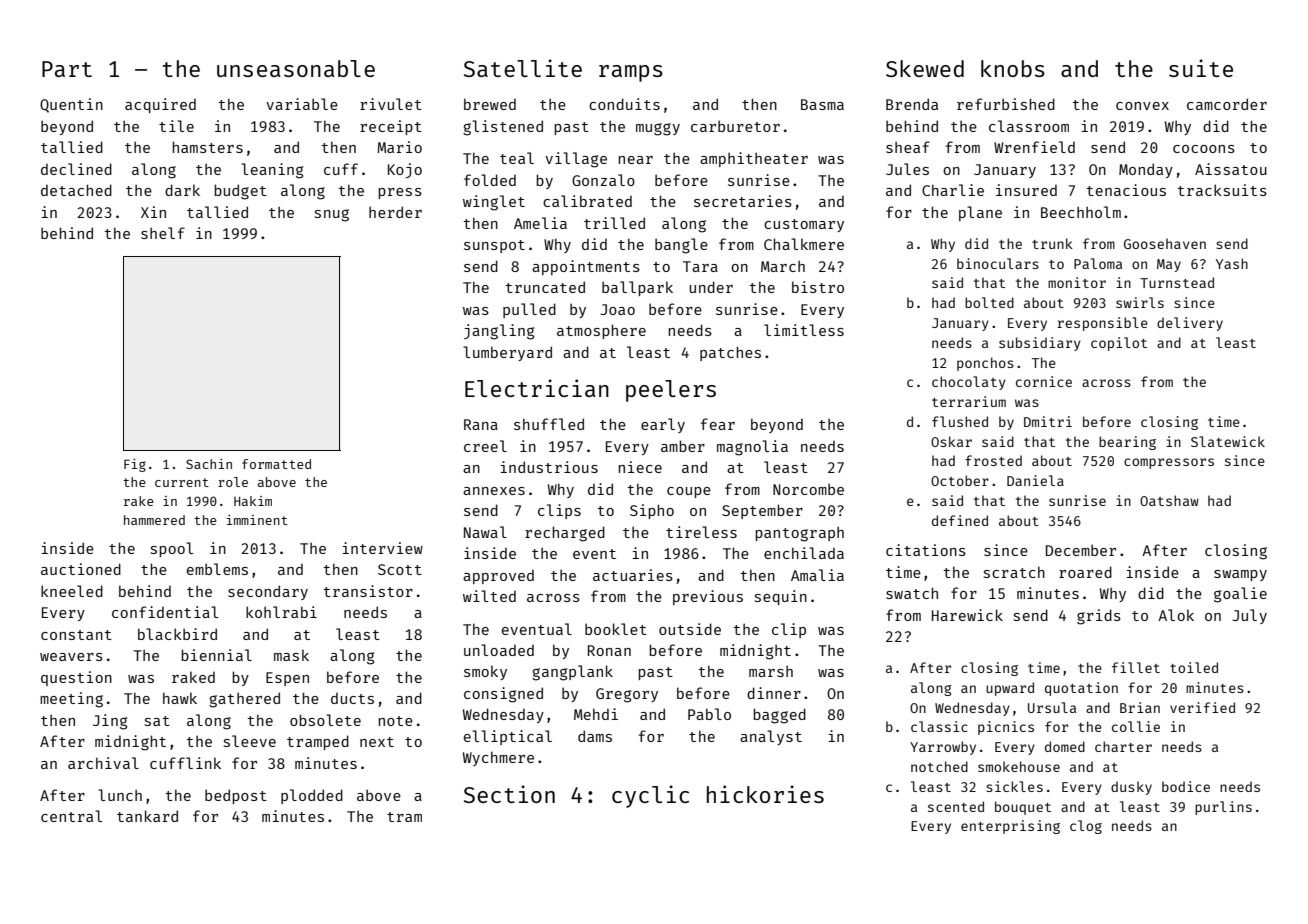 This screenshot has height=924, width=1308. I want to click on ramps, so click(631, 73).
